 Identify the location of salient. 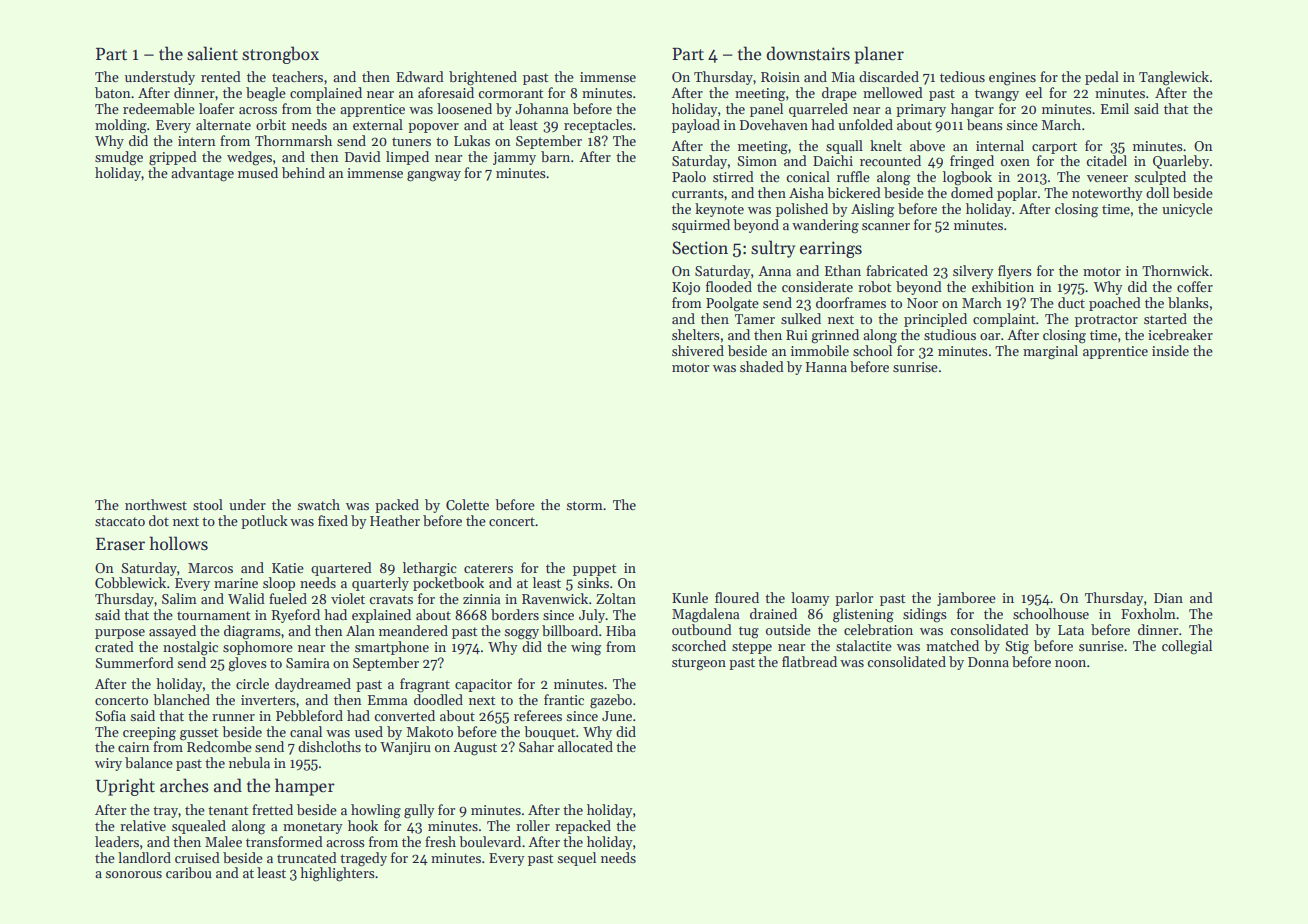
(212, 53).
